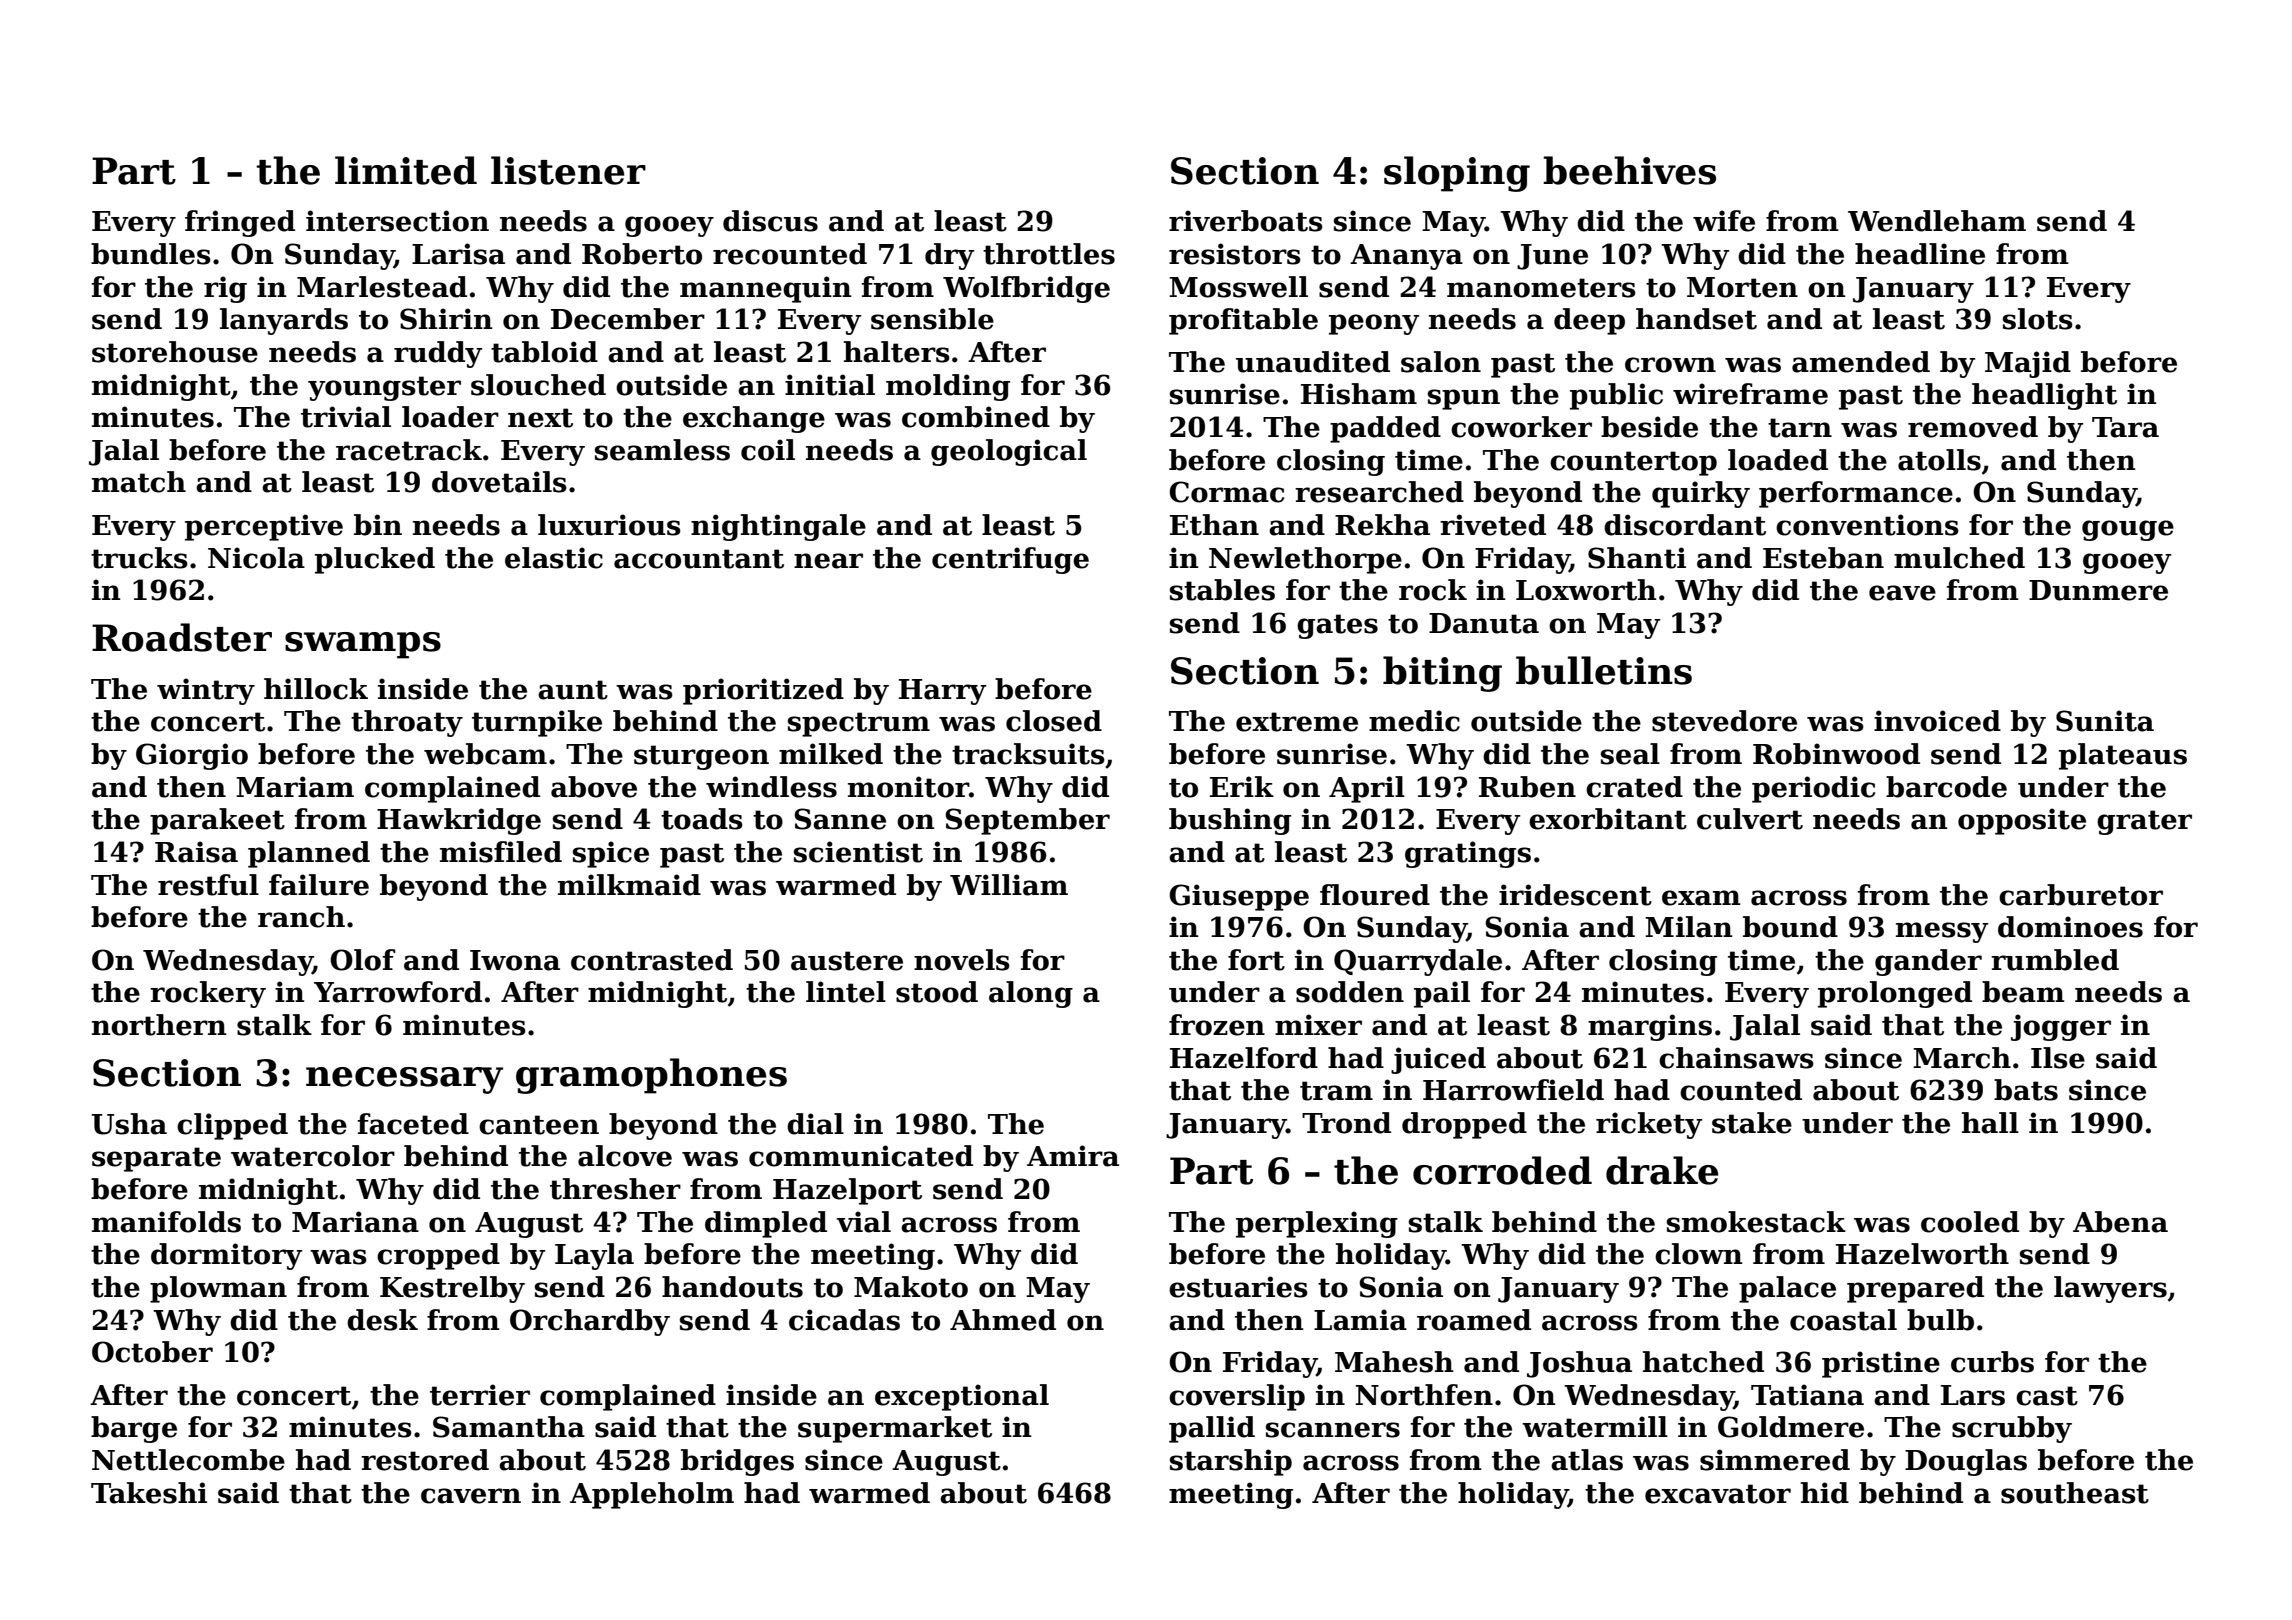 This screenshot has height=1620, width=2292. What do you see at coordinates (1010, 560) in the screenshot?
I see `centrifuge` at bounding box center [1010, 560].
